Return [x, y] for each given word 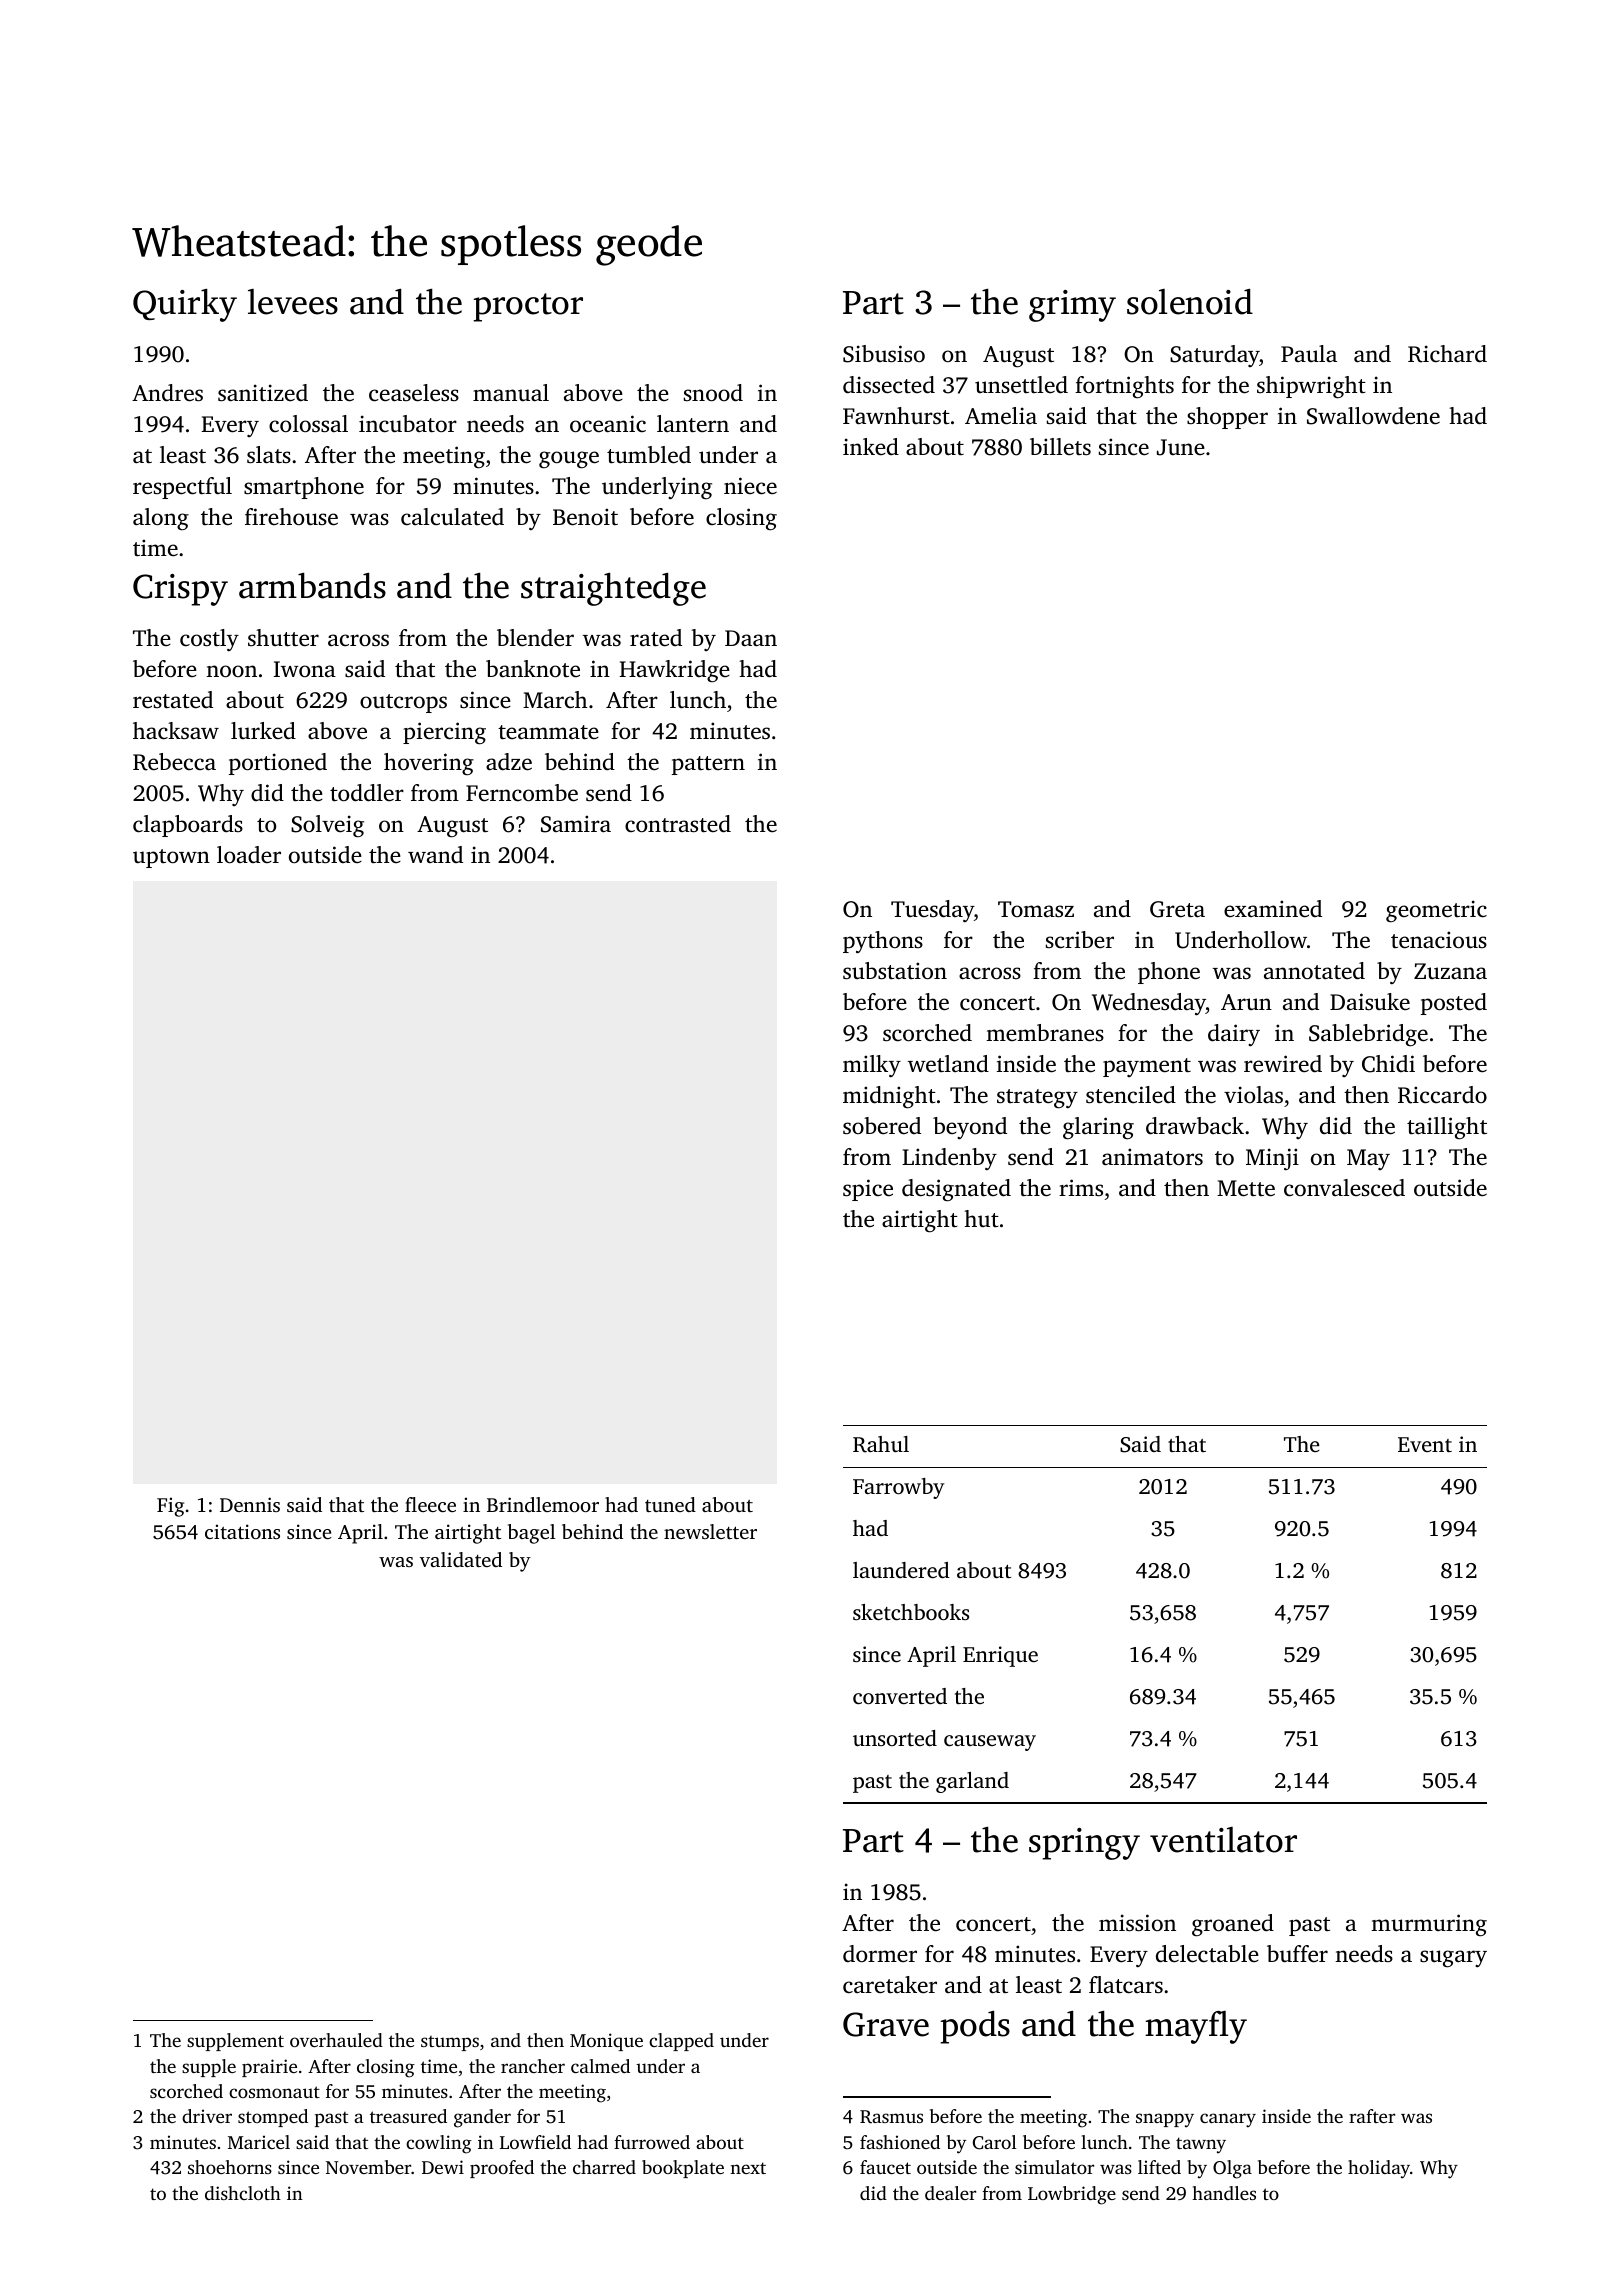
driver [207, 2116]
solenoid [1190, 302]
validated [461, 1559]
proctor [528, 307]
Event [1425, 1444]
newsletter [710, 1531]
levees [293, 302]
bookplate [683, 2169]
